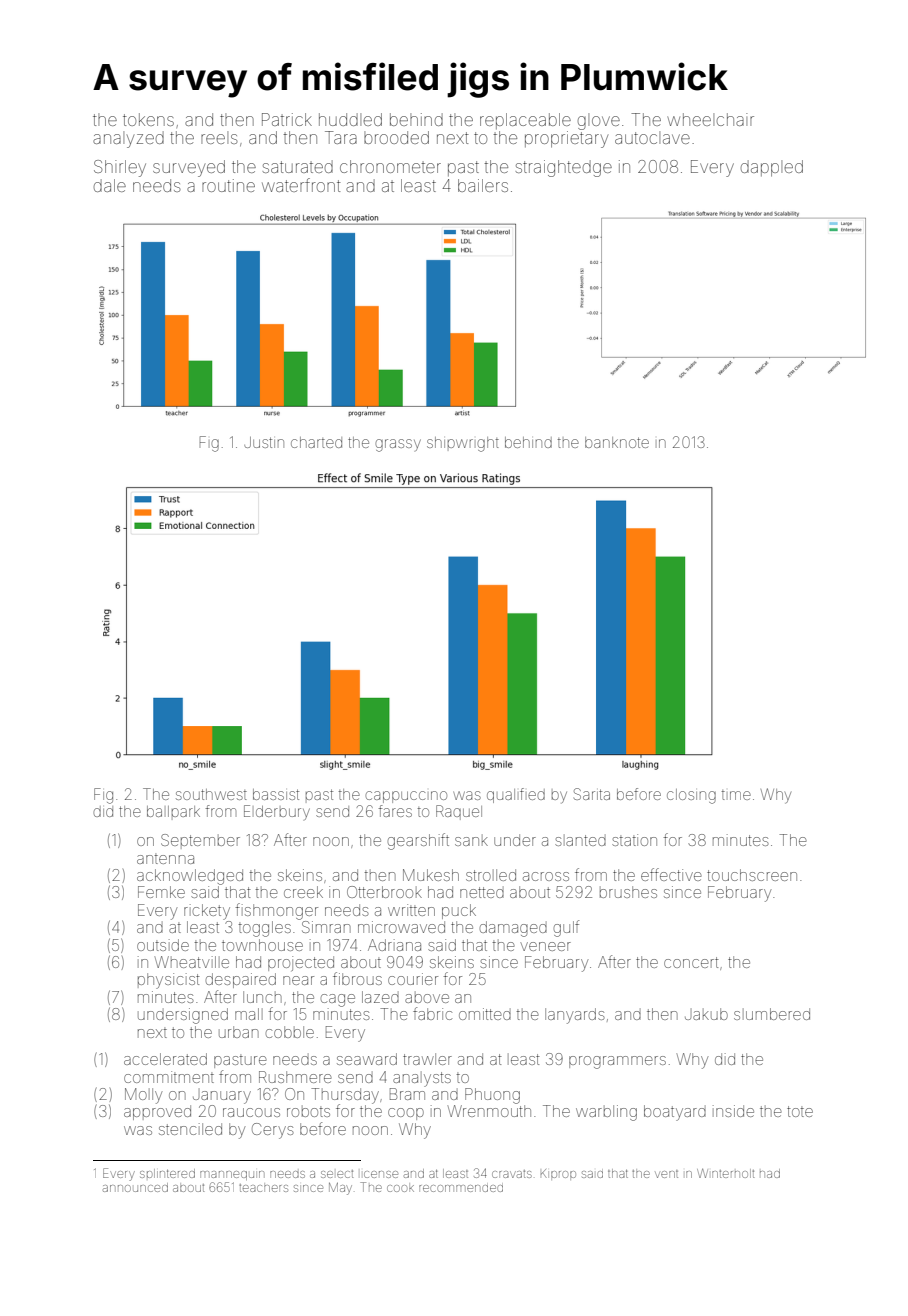 The image size is (908, 1316). I want to click on Phuong, so click(492, 1096).
